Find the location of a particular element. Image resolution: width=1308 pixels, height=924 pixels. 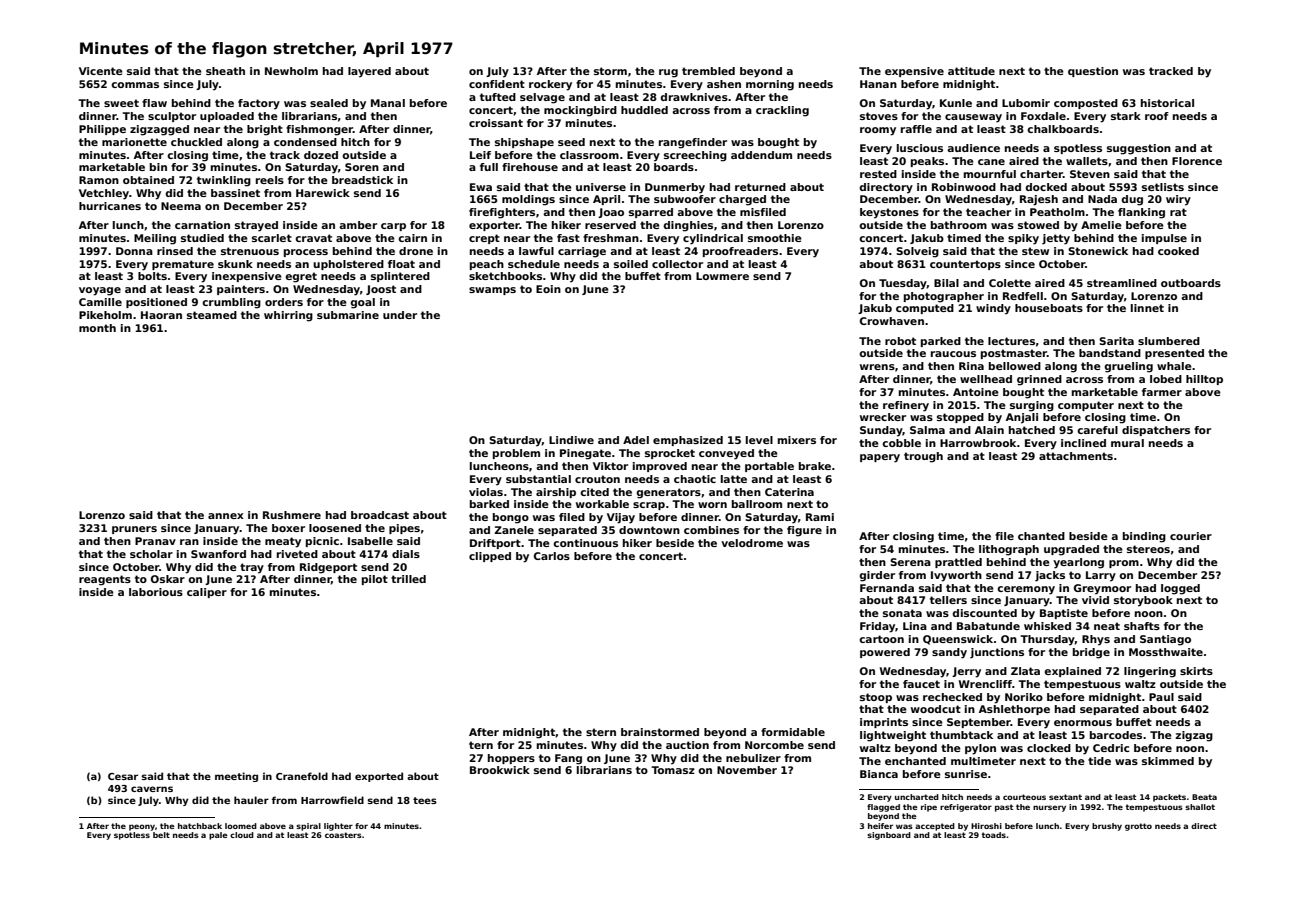

jetty is located at coordinates (1056, 239).
